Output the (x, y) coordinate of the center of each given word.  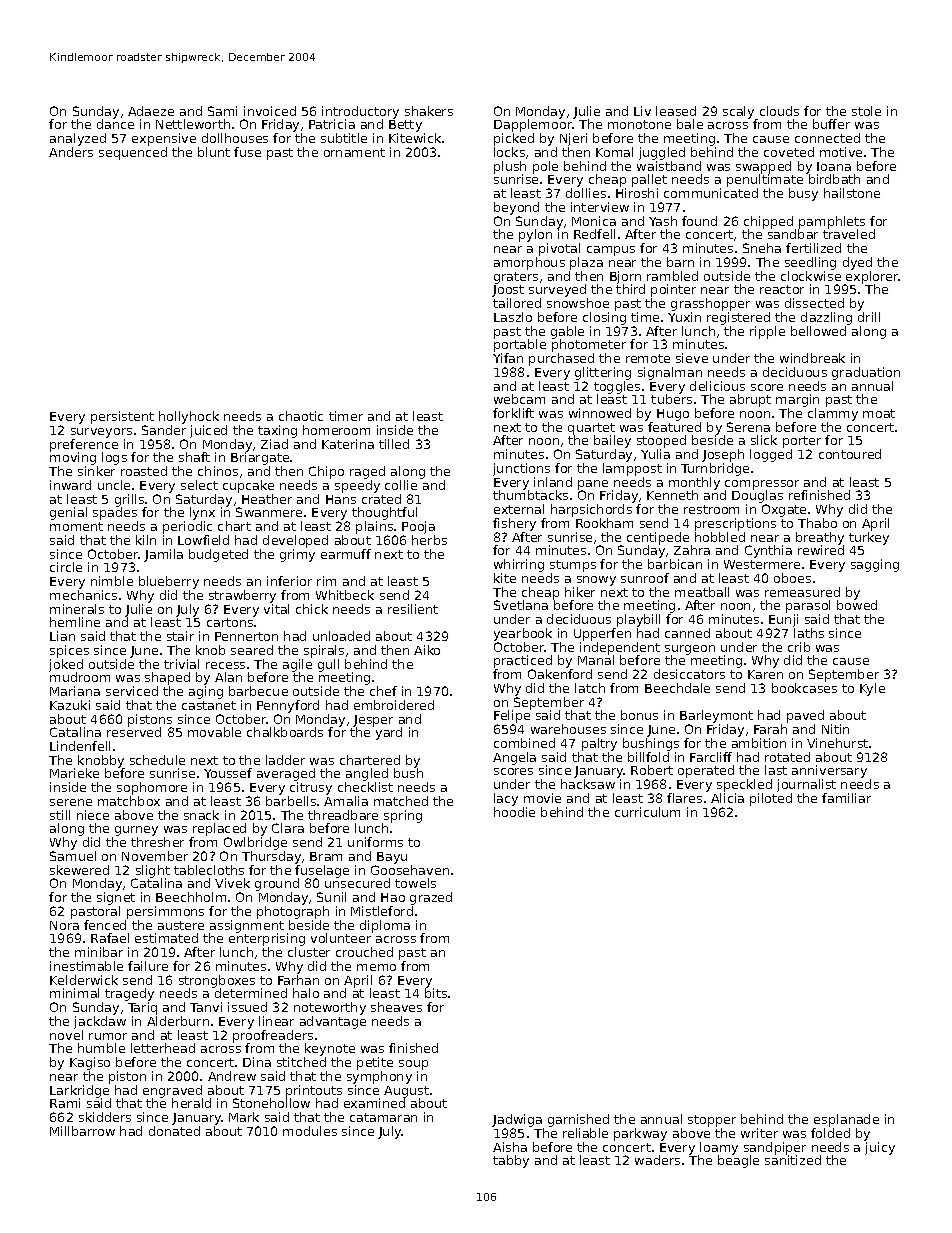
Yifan (508, 358)
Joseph (723, 455)
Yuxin (684, 317)
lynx (202, 513)
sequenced (133, 153)
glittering (603, 373)
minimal (74, 993)
